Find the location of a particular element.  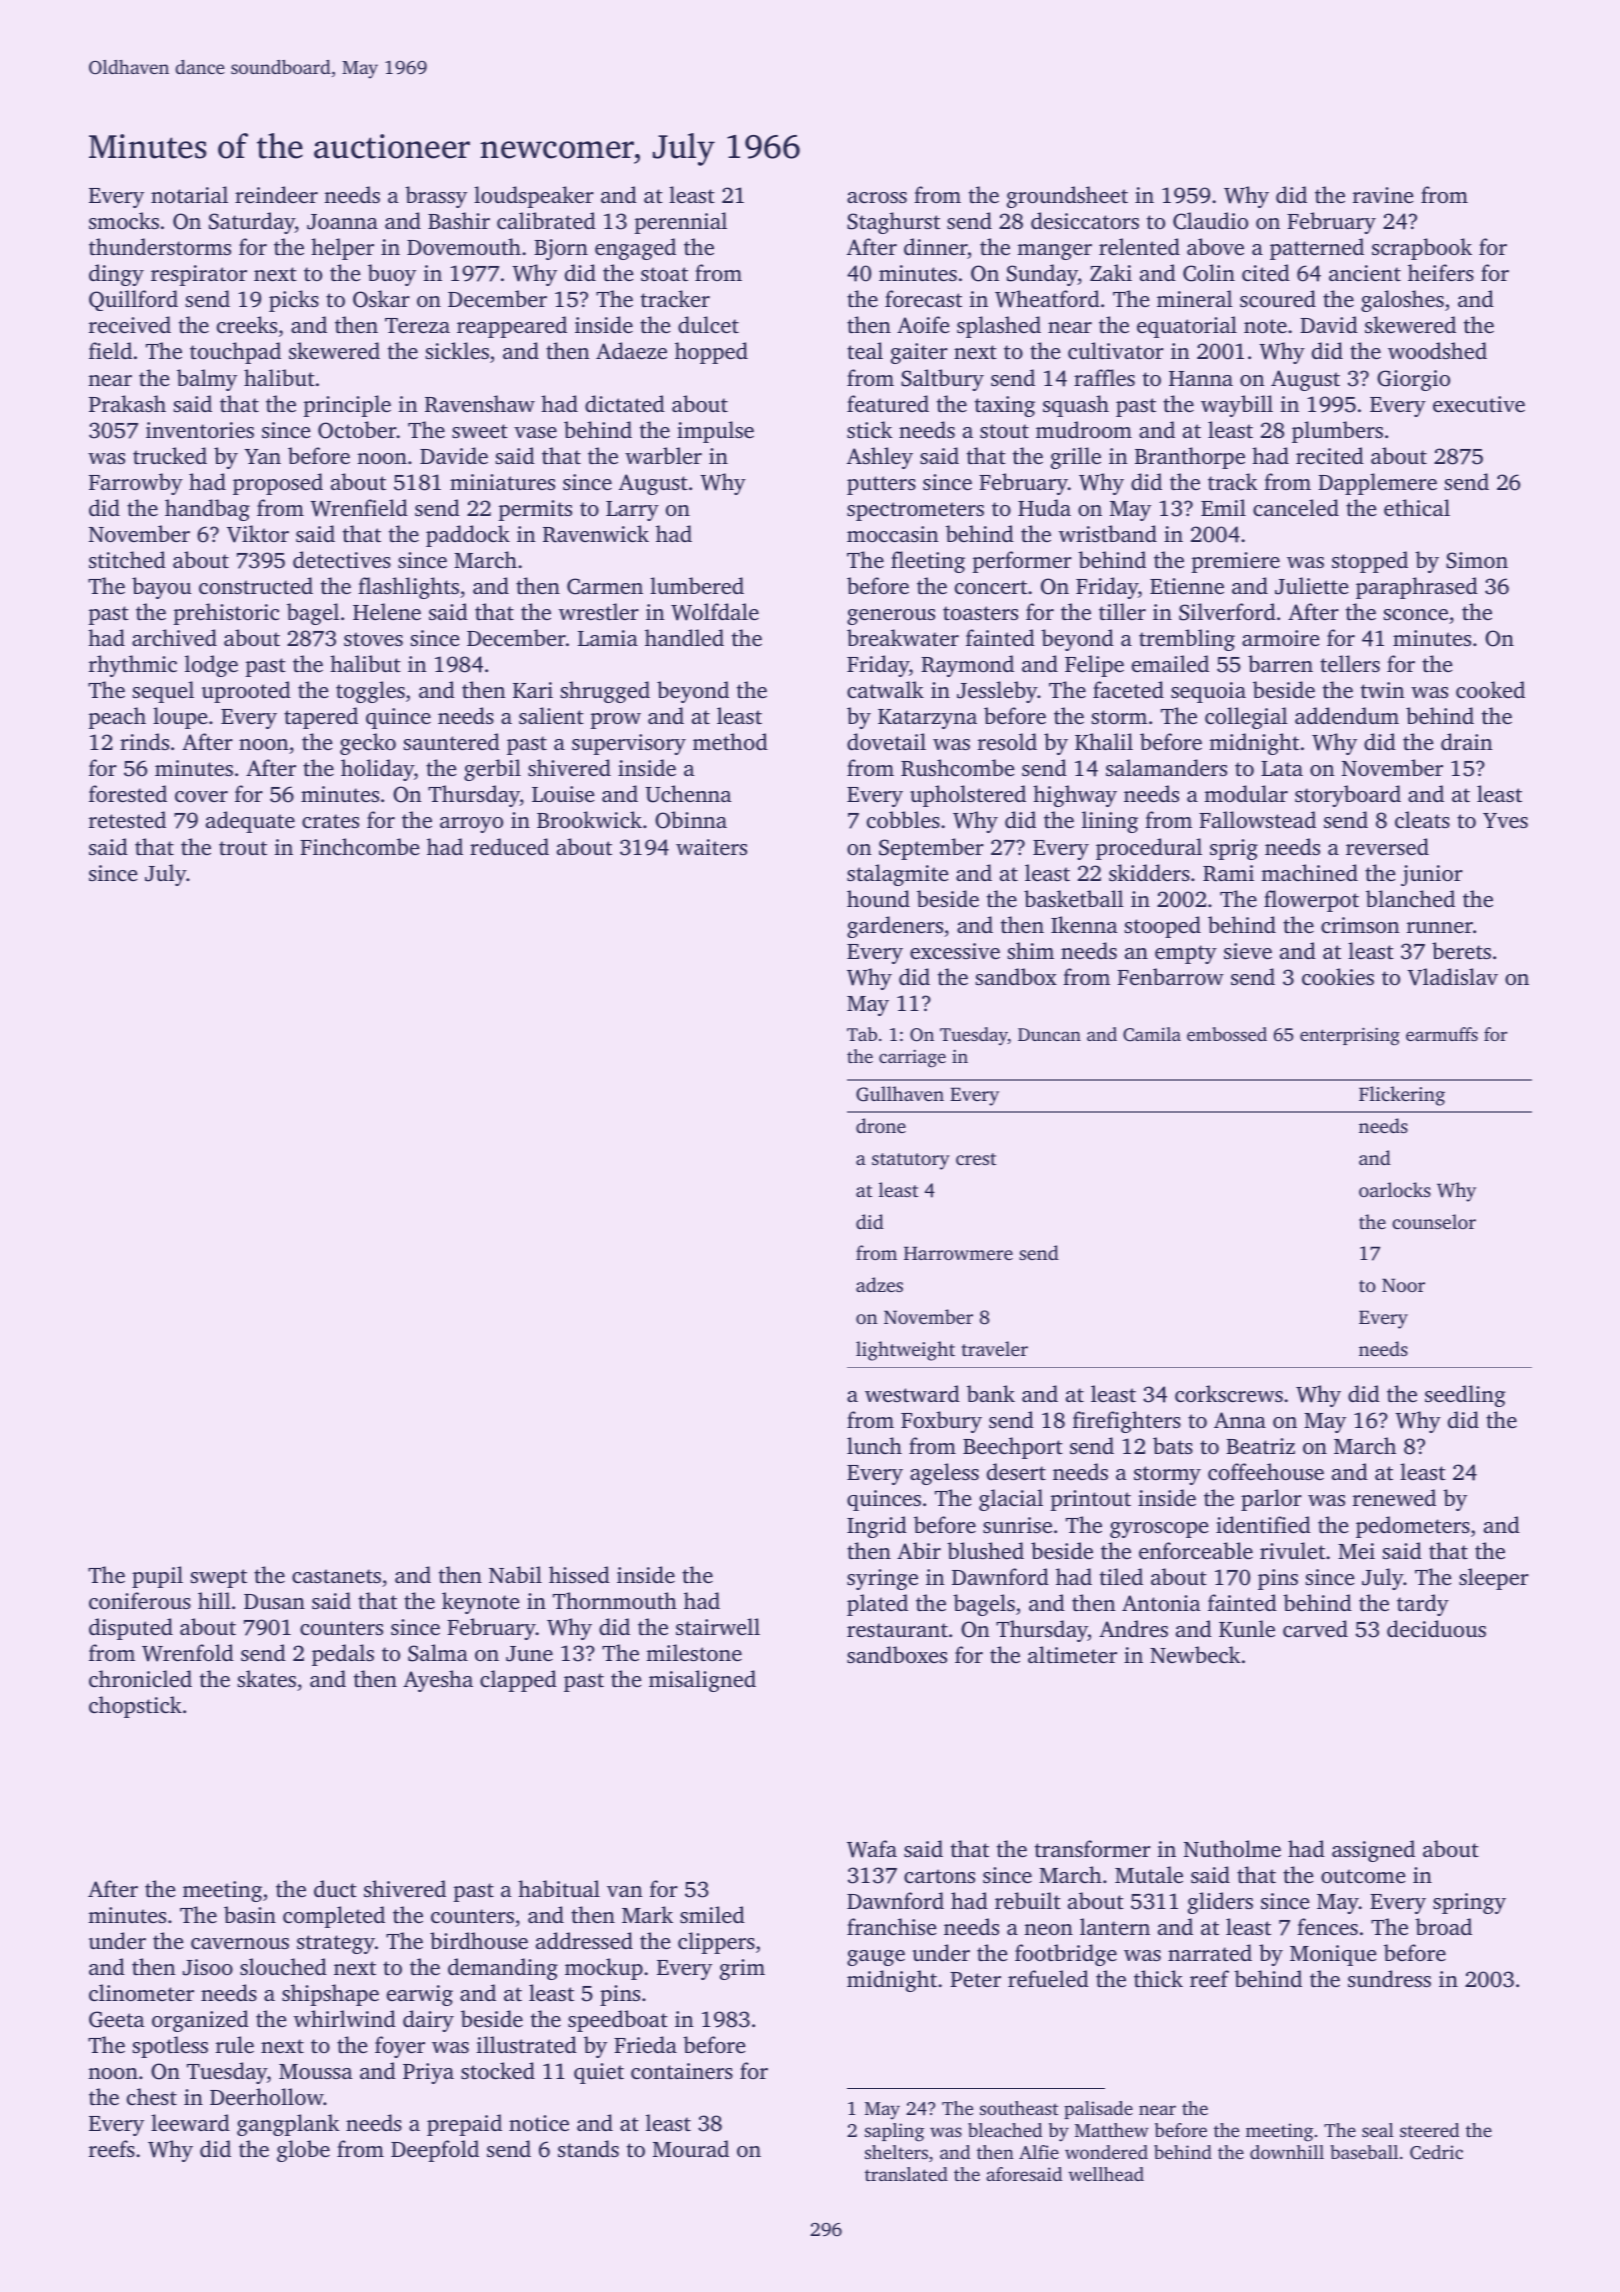

drone is located at coordinates (881, 1125).
